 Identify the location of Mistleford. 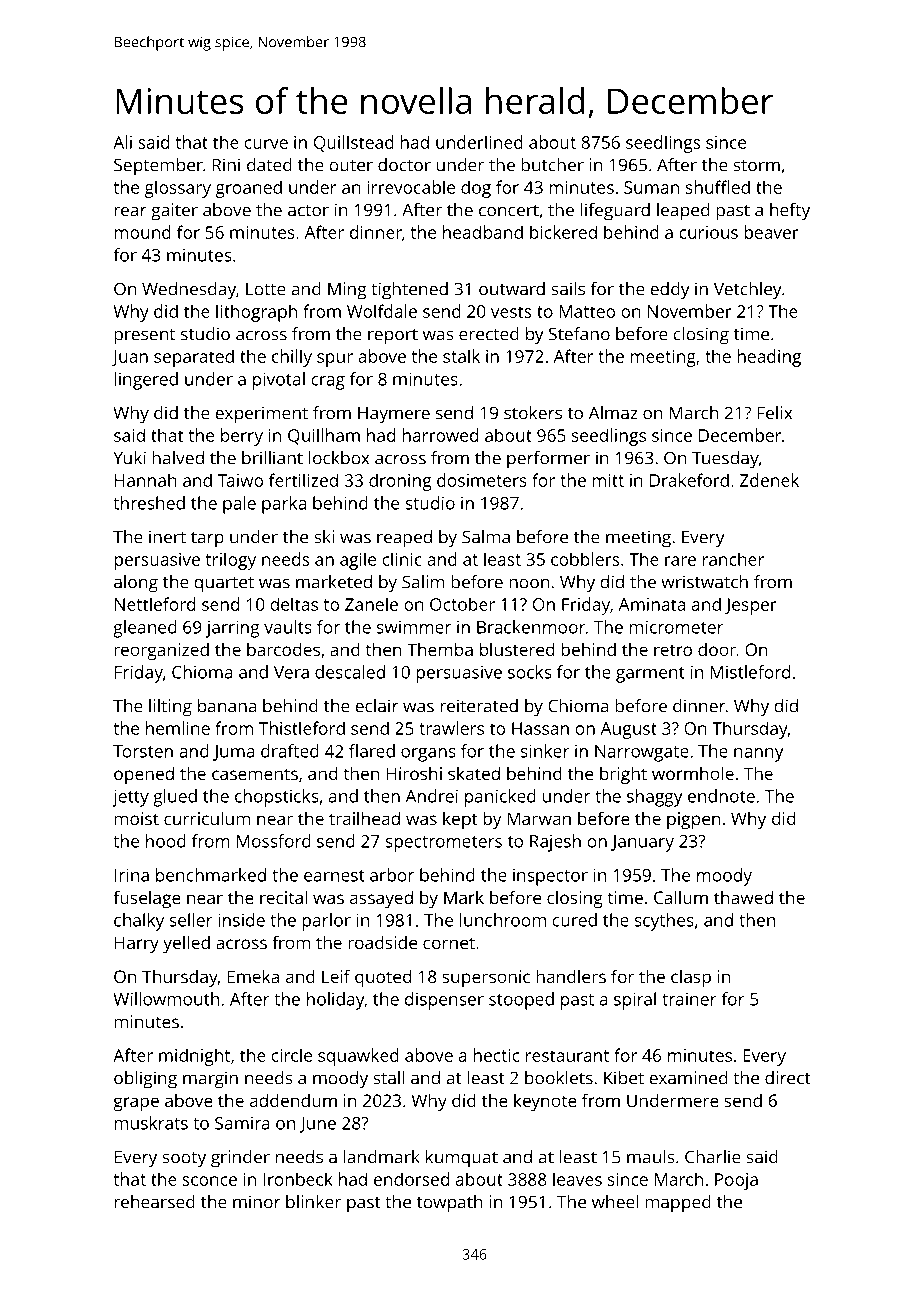
(750, 672).
